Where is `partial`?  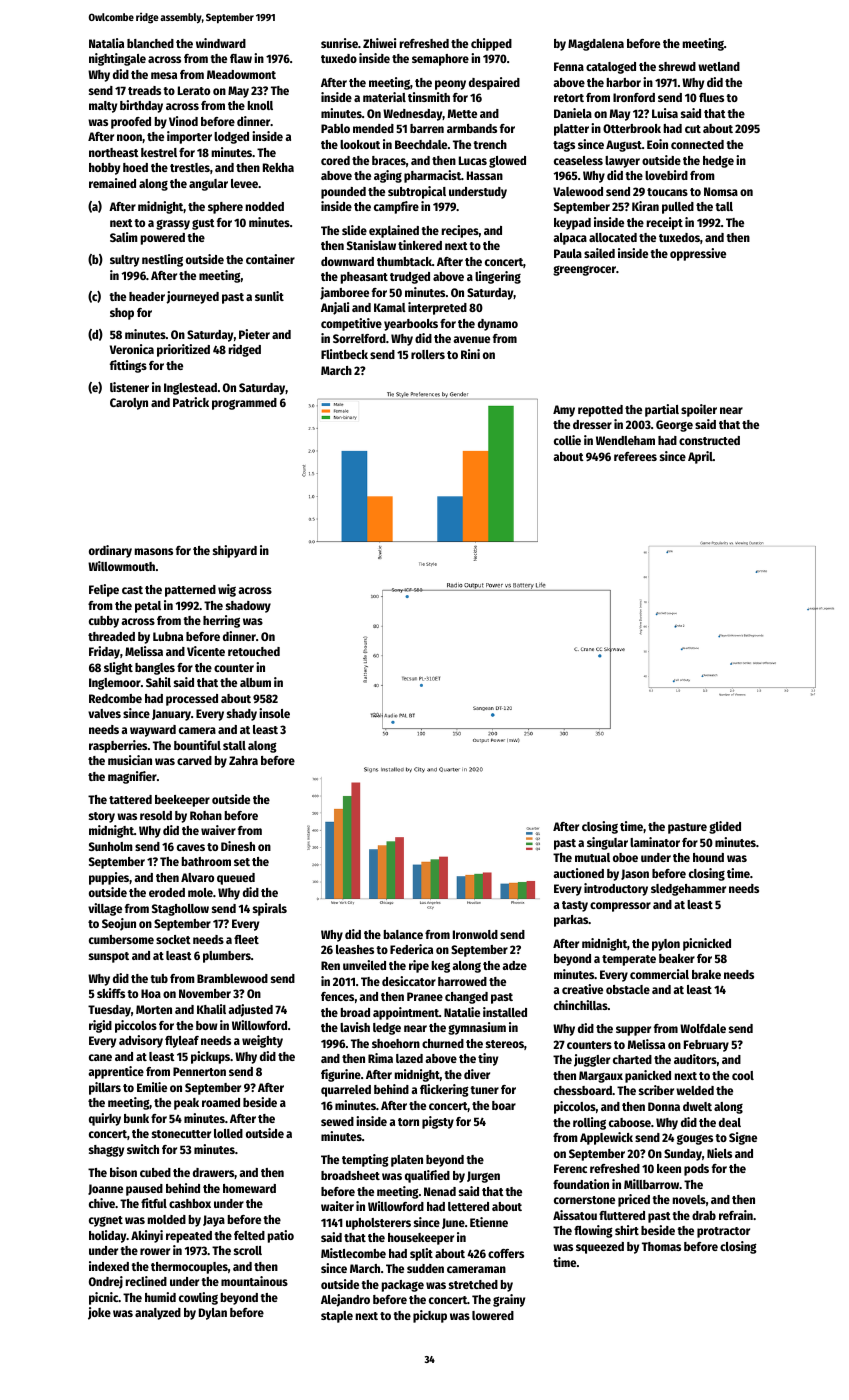
partial is located at coordinates (662, 410).
